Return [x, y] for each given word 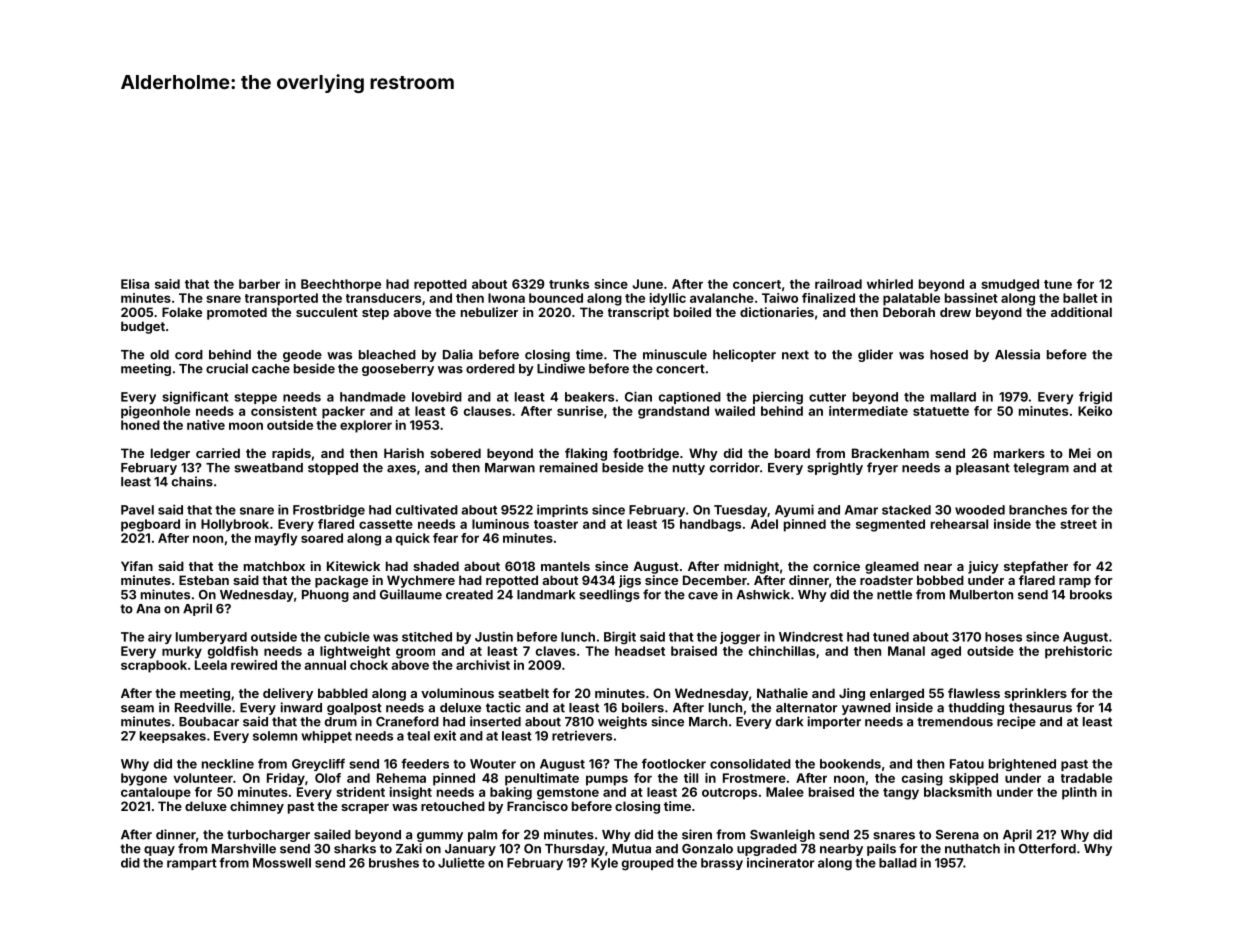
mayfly [276, 539]
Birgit [620, 637]
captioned [690, 398]
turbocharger [268, 836]
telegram [1041, 469]
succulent [327, 312]
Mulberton [981, 595]
